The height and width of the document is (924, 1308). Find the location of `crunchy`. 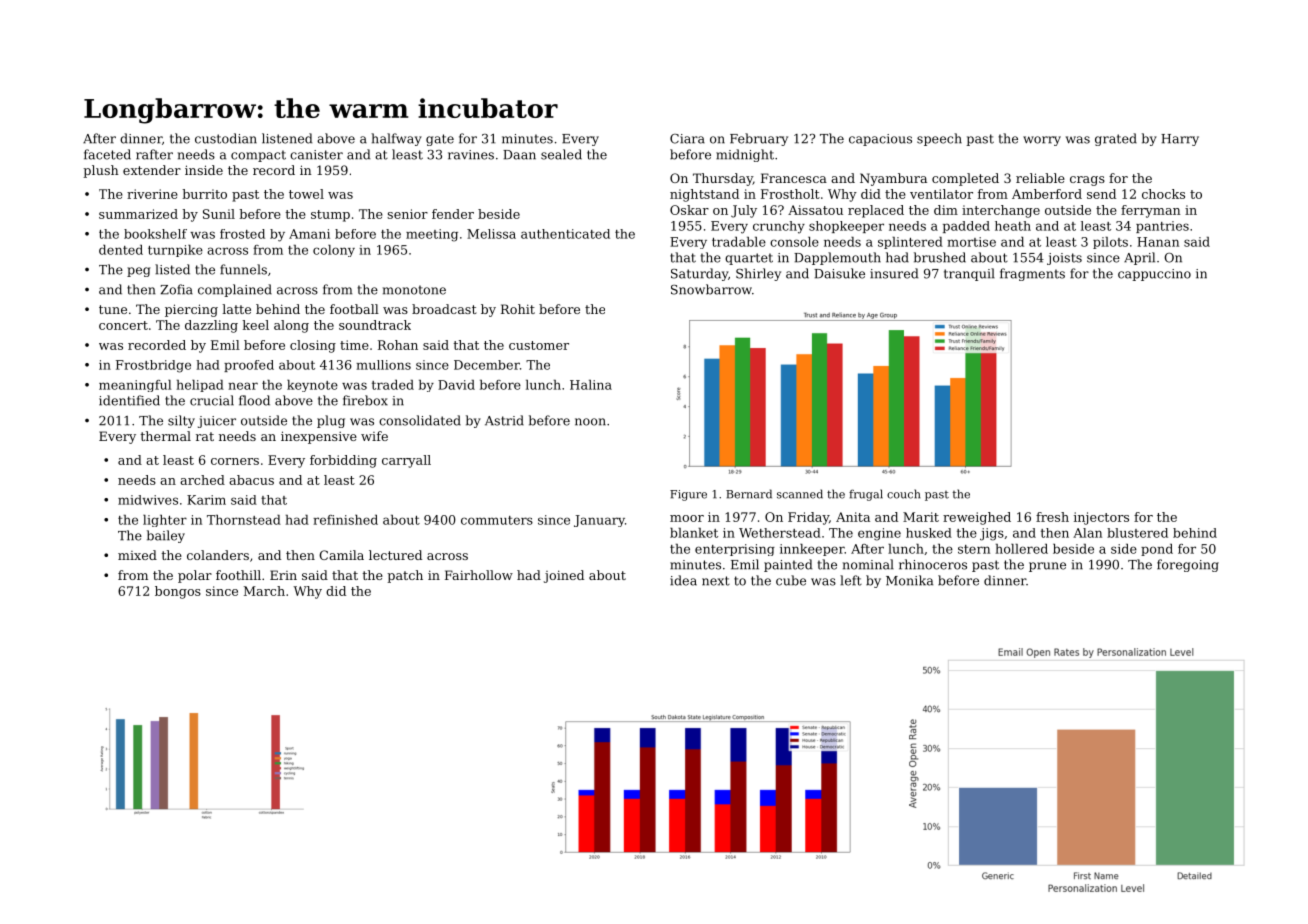

crunchy is located at coordinates (779, 227).
